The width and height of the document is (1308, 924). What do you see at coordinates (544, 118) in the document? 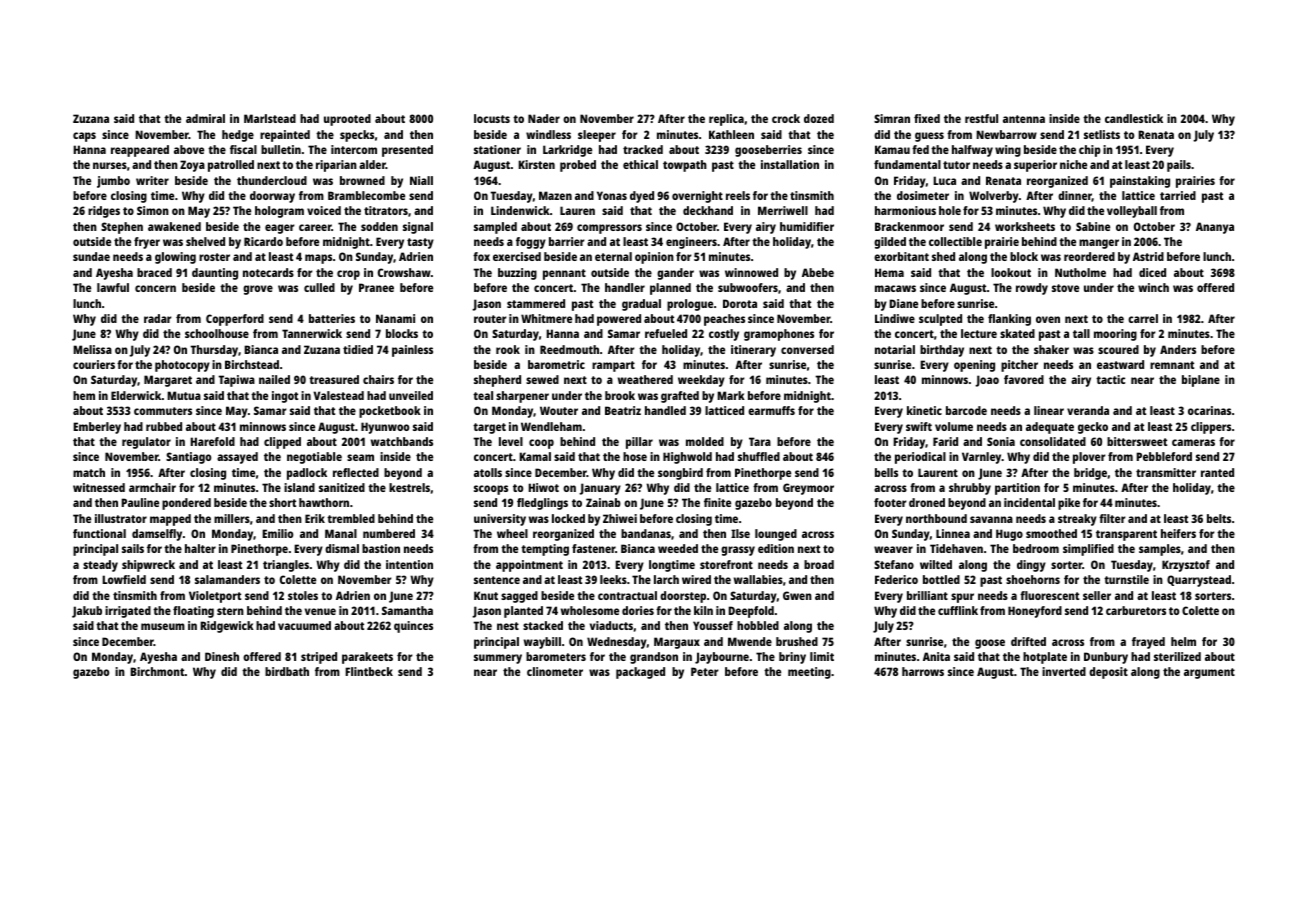
I see `Nader` at bounding box center [544, 118].
